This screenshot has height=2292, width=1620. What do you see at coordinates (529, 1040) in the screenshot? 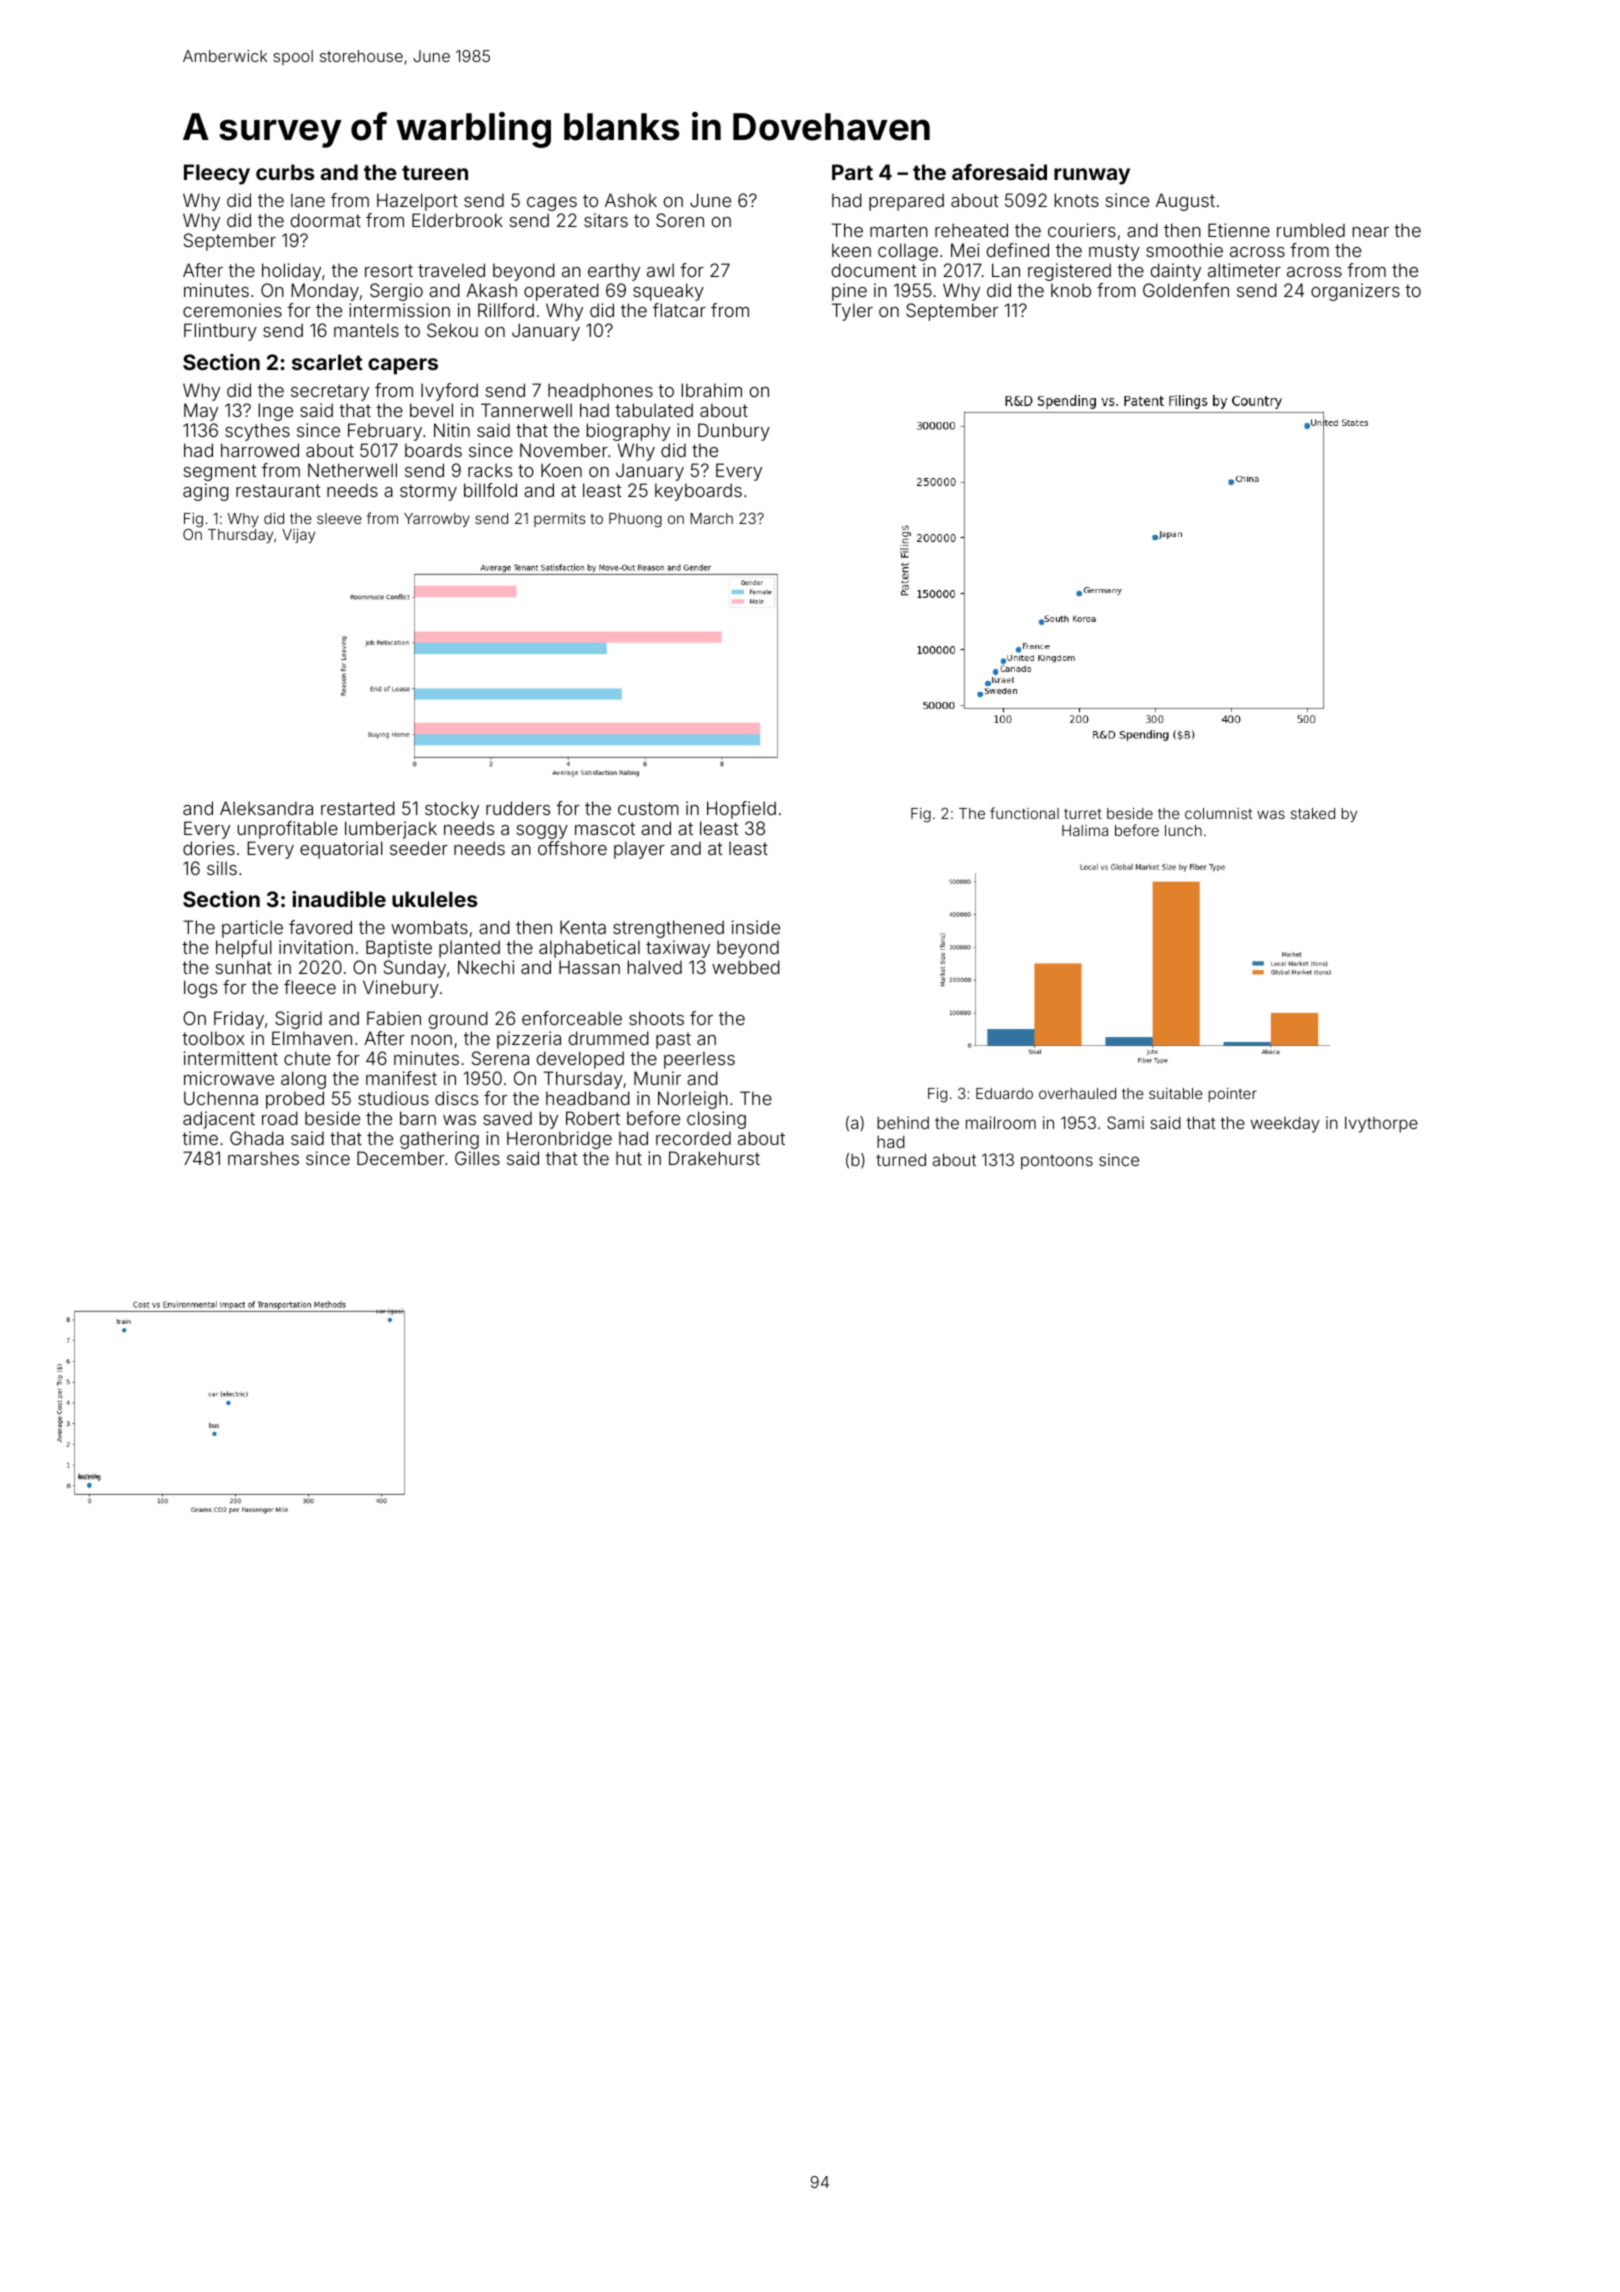
I see `pizzeria` at bounding box center [529, 1040].
